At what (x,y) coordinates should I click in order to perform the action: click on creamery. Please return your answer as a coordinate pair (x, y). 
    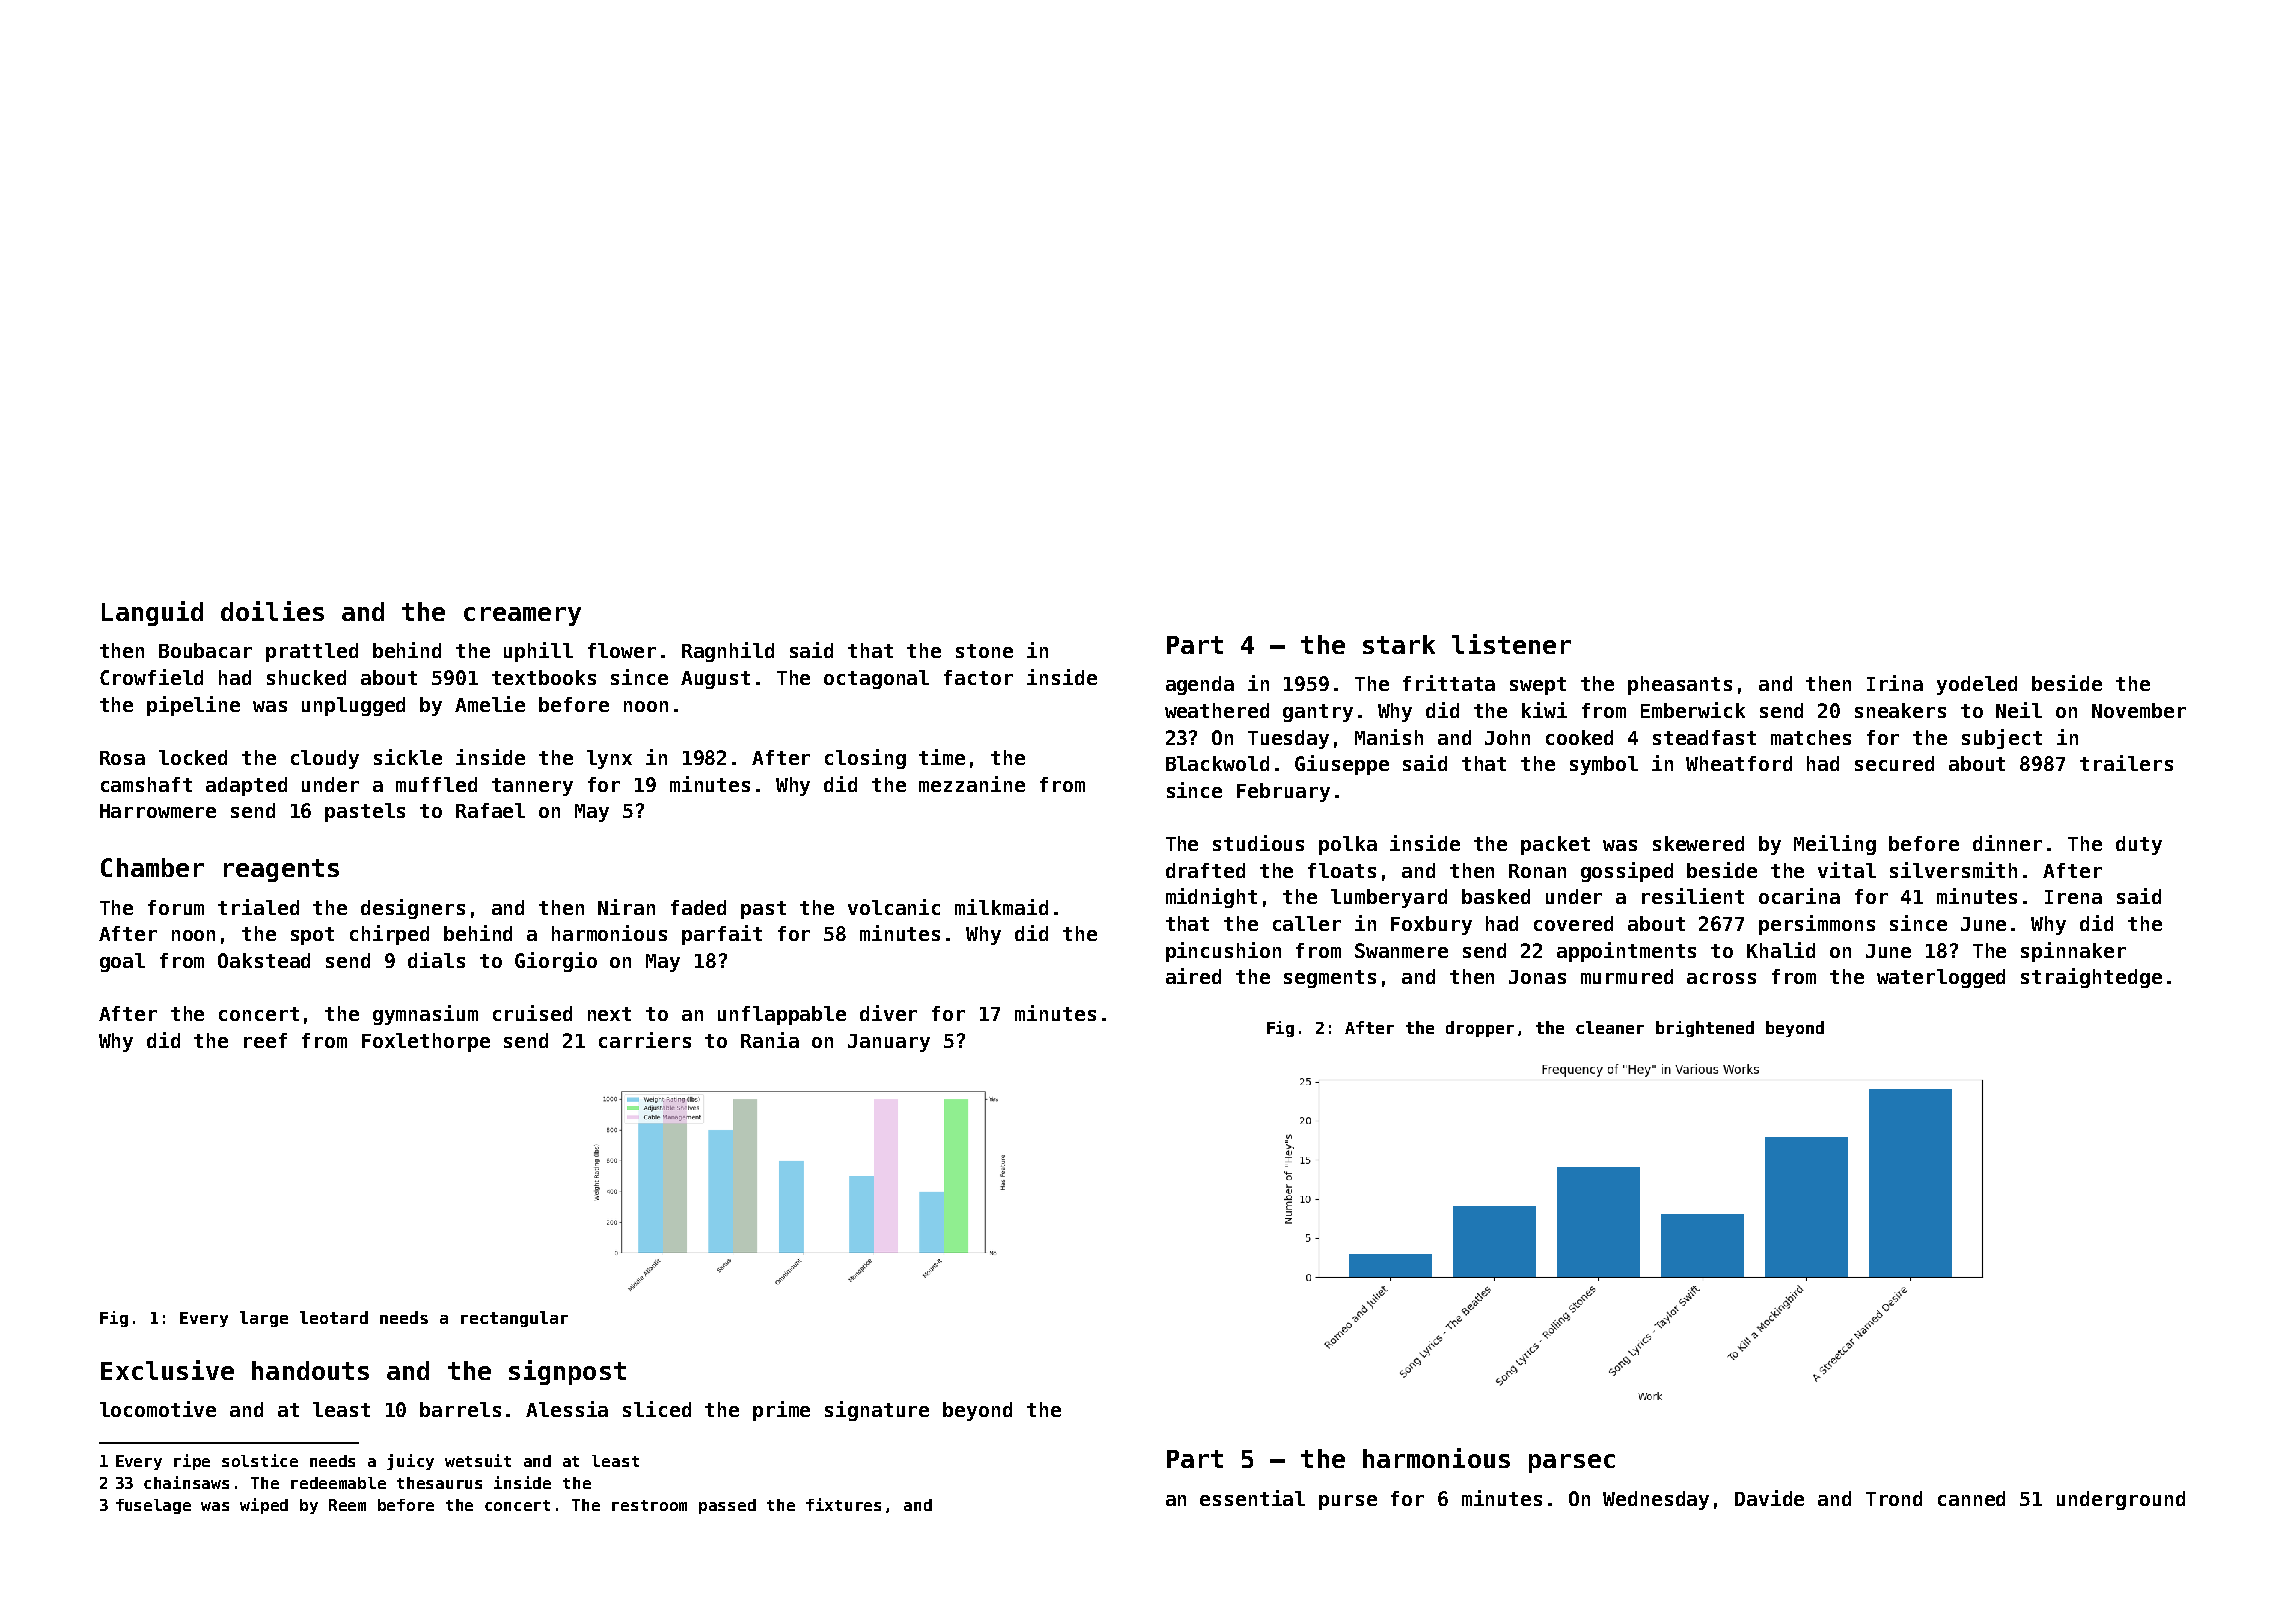
    Looking at the image, I should click on (522, 616).
